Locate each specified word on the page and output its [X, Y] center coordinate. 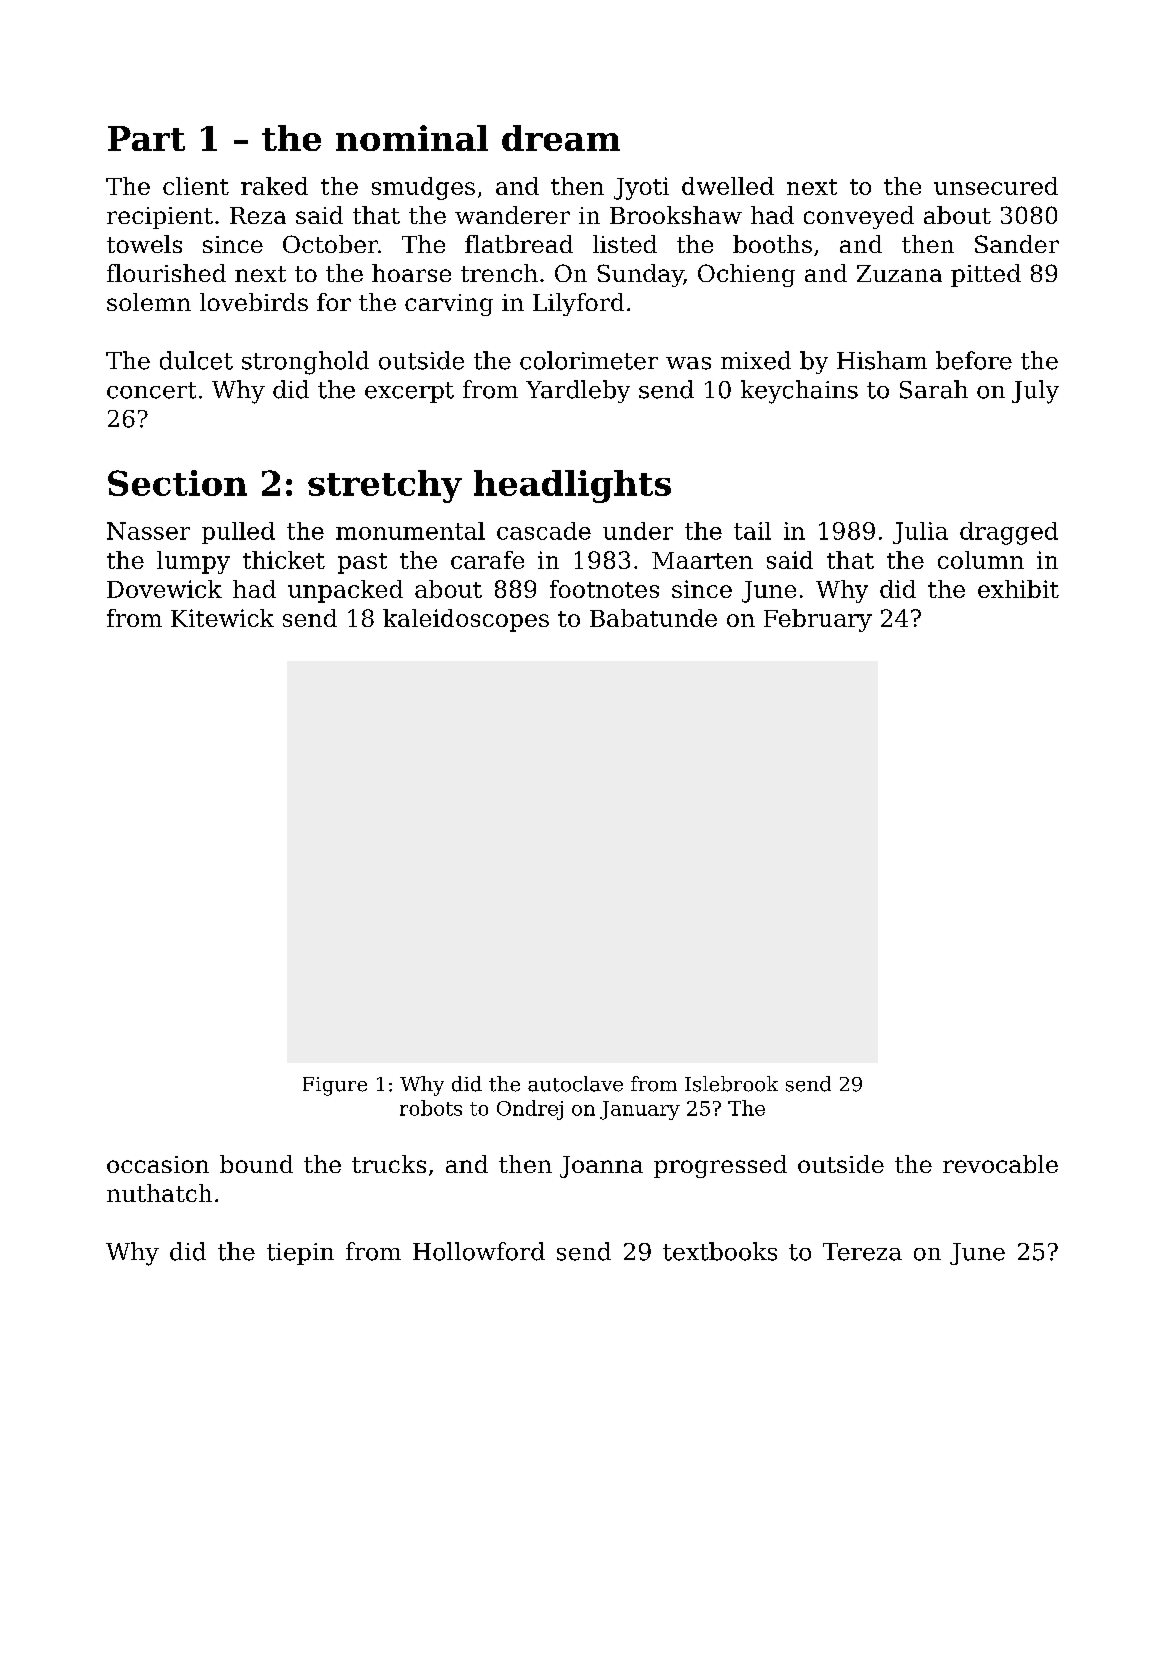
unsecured [996, 186]
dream [561, 138]
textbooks [720, 1251]
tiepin [300, 1254]
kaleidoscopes [466, 620]
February [818, 620]
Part [146, 138]
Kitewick [222, 618]
